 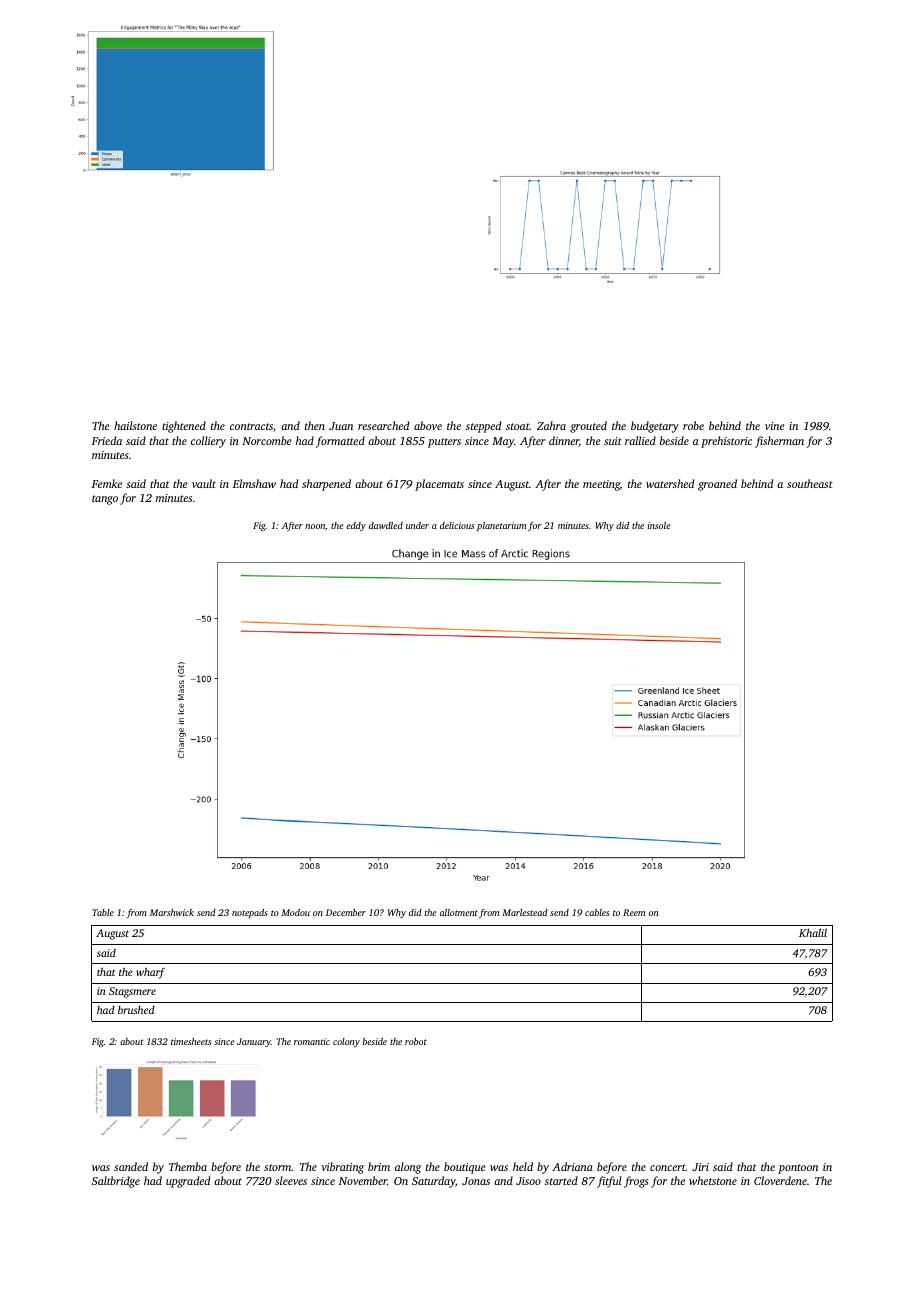 I want to click on tango, so click(x=105, y=500).
